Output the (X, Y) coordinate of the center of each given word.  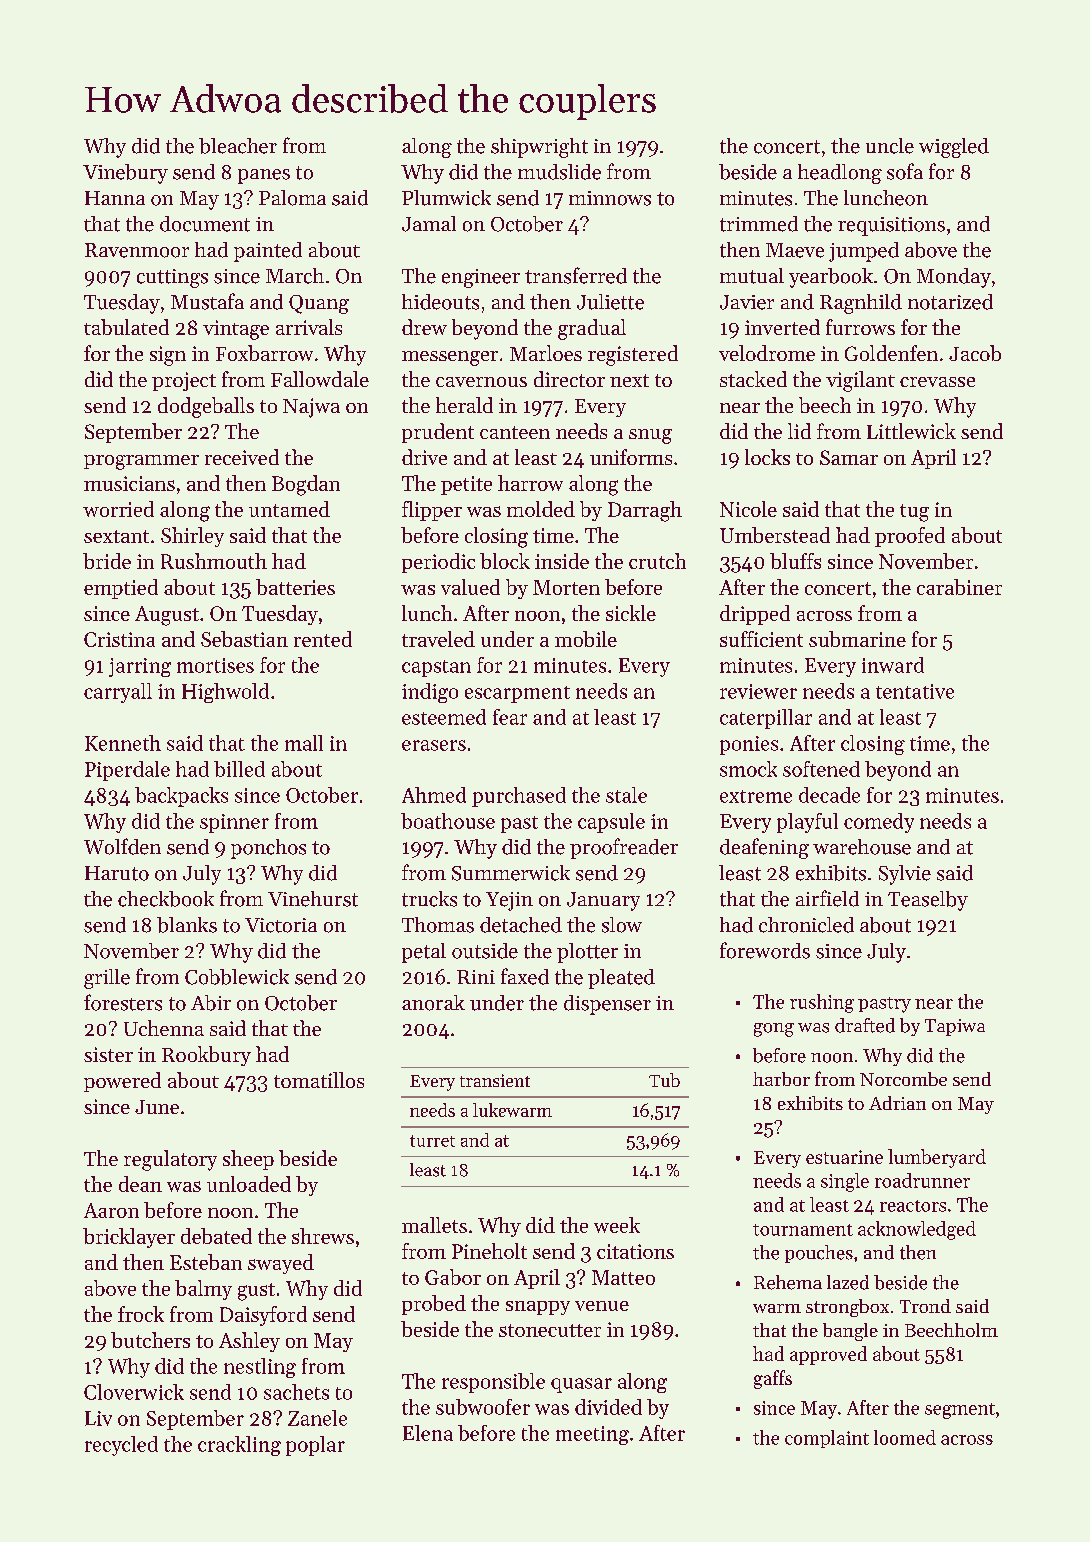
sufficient (761, 639)
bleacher (238, 146)
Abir (211, 1003)
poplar (315, 1446)
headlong (840, 174)
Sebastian (244, 639)
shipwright (539, 148)
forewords (765, 950)
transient (495, 1080)
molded (541, 509)
